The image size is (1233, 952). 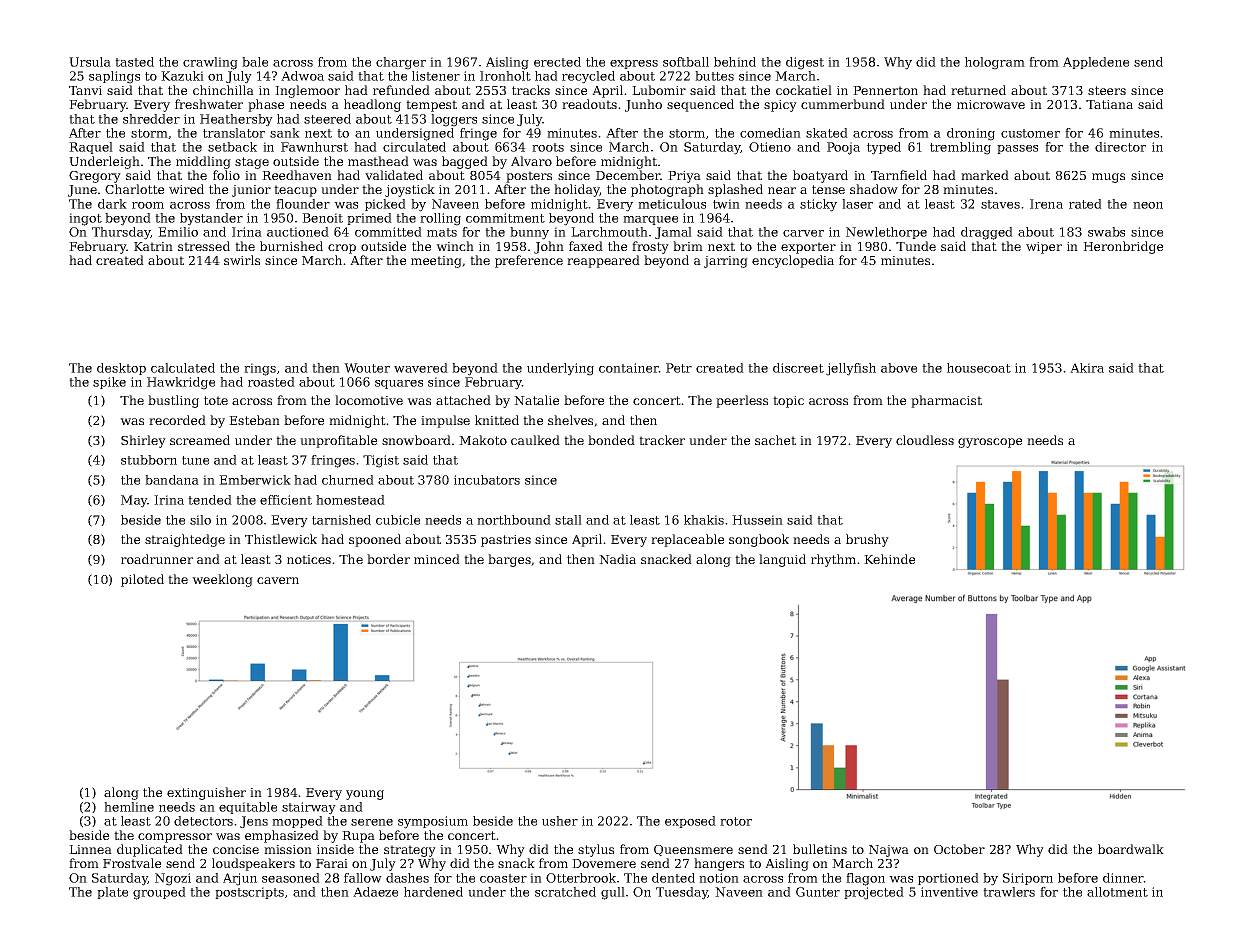 What do you see at coordinates (529, 261) in the document?
I see `preference` at bounding box center [529, 261].
